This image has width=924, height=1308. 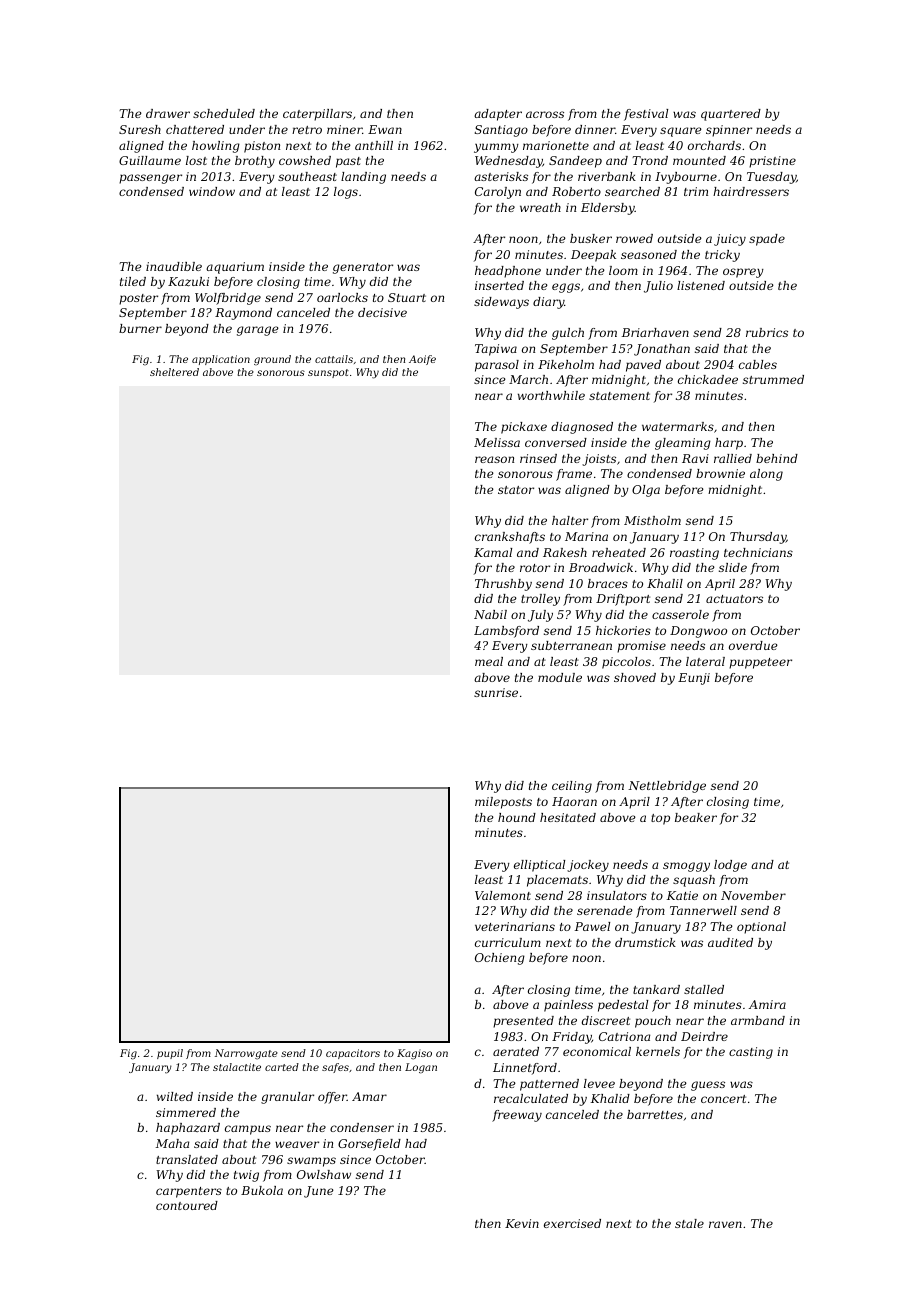 I want to click on Rakesh, so click(x=565, y=552).
